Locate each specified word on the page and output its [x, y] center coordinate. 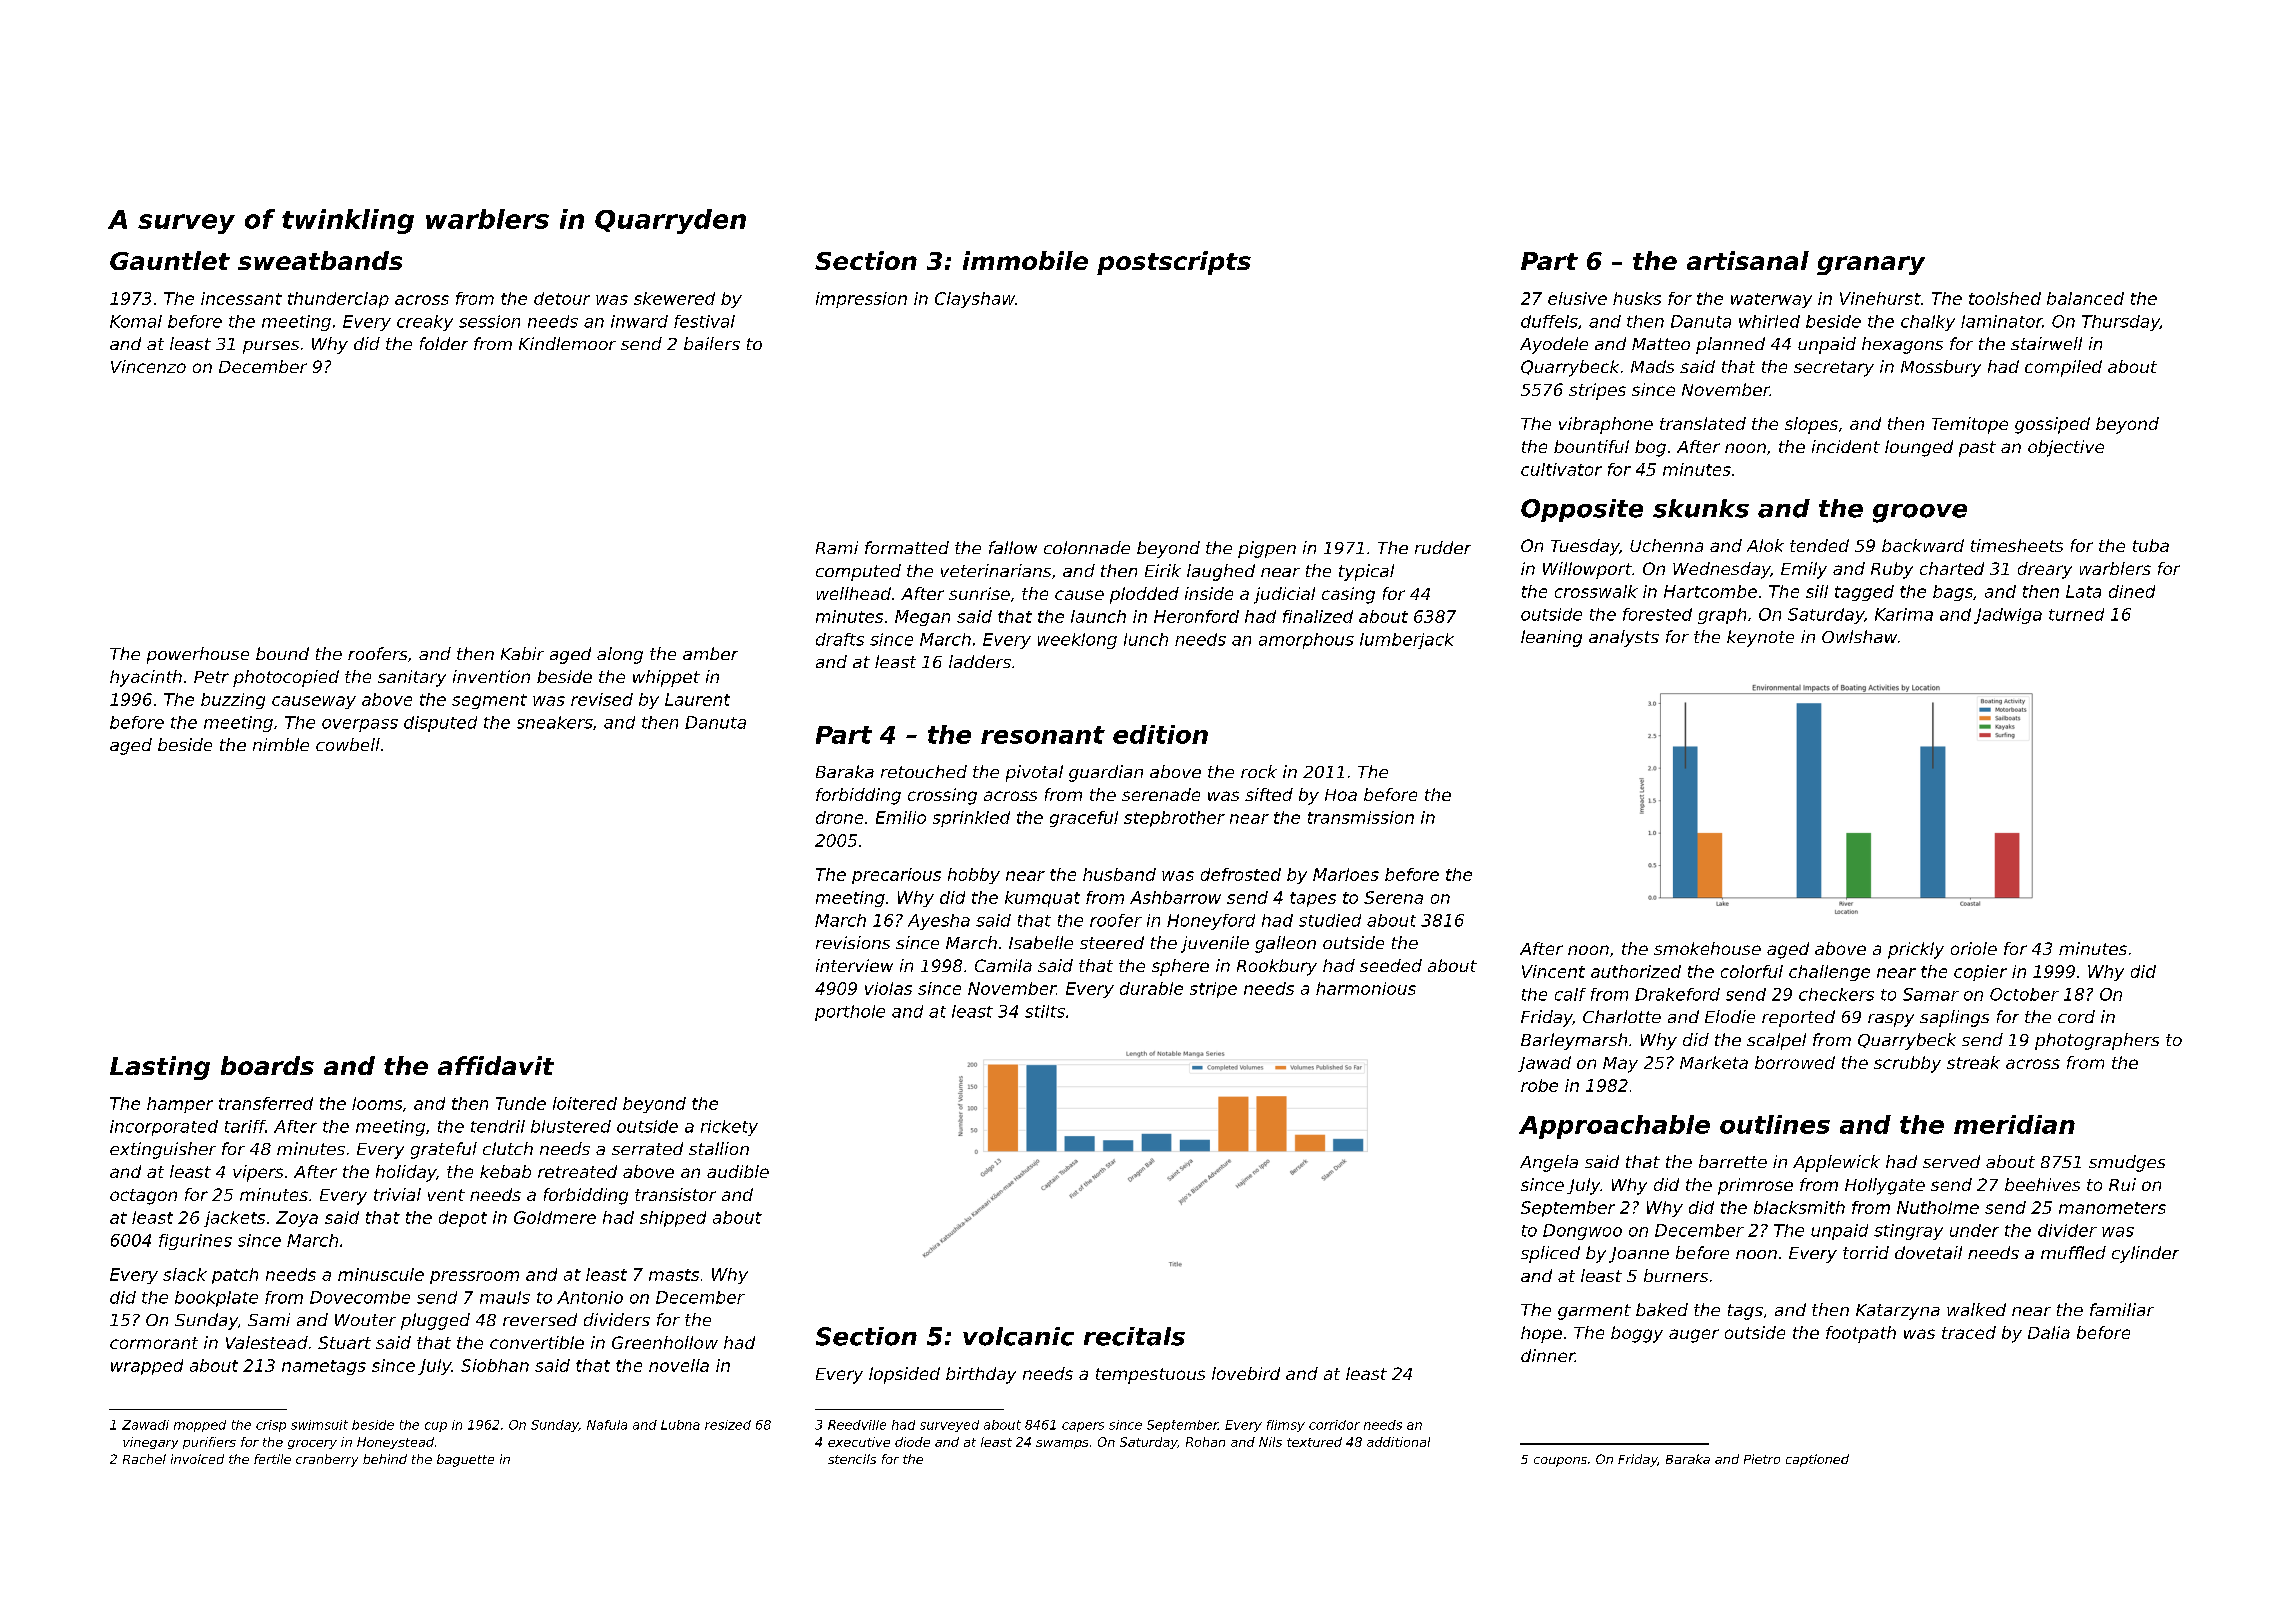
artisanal [1748, 260]
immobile [1025, 260]
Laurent [697, 699]
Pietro [1762, 1459]
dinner [1548, 1355]
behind [385, 1459]
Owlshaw [1859, 636]
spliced [1550, 1254]
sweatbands [320, 260]
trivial [397, 1194]
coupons [1560, 1462]
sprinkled [971, 819]
